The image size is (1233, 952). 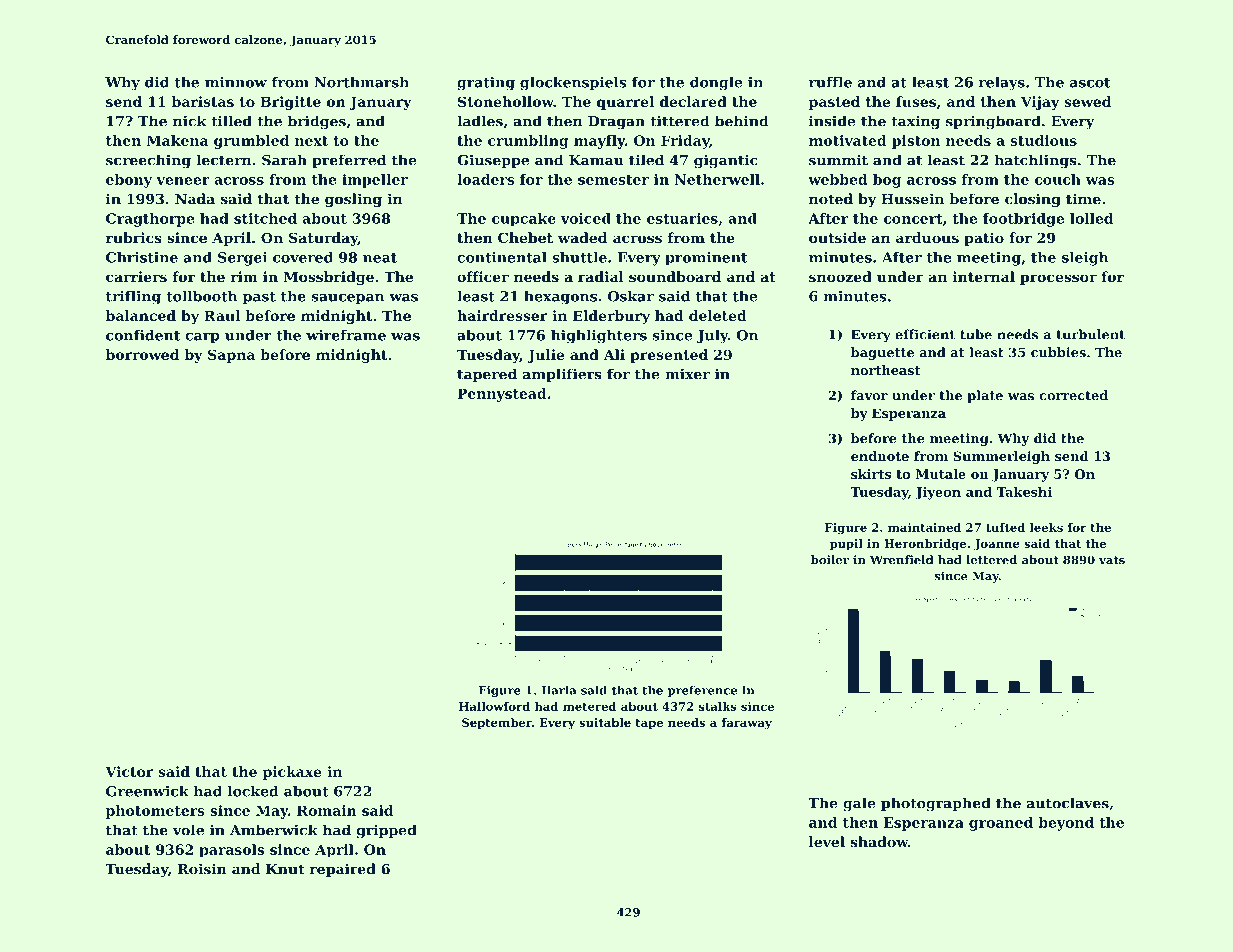 I want to click on patio, so click(x=984, y=239).
